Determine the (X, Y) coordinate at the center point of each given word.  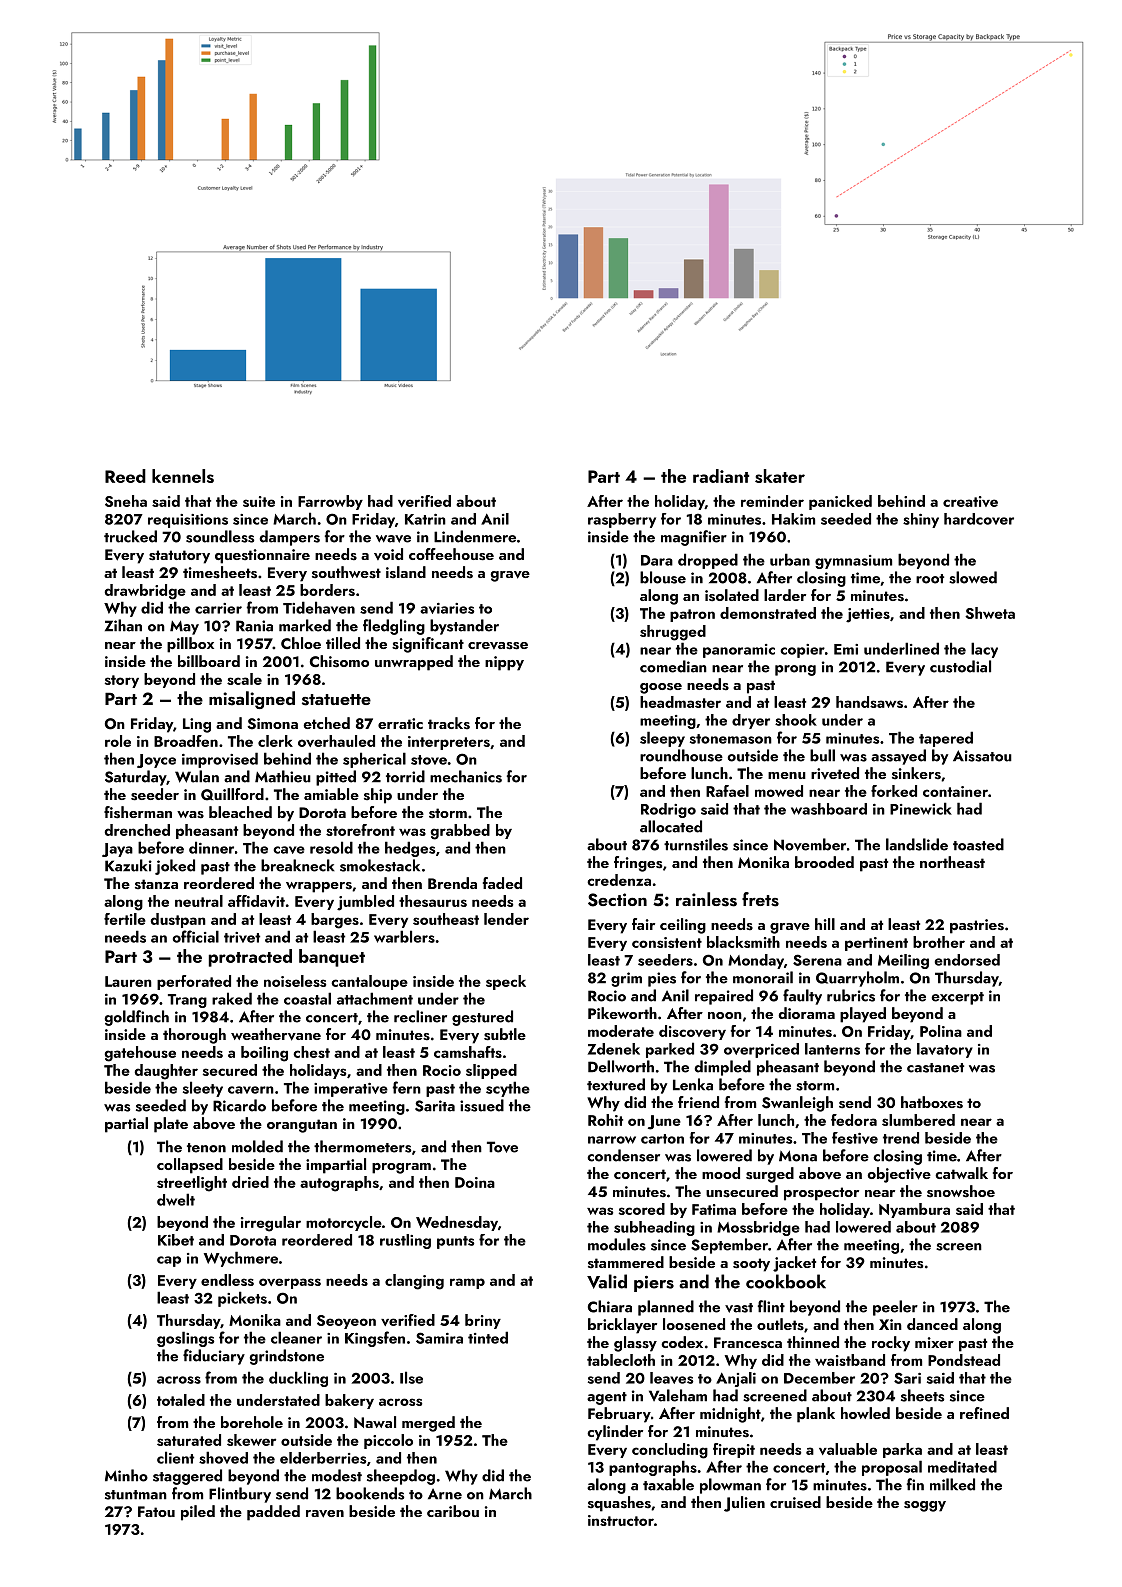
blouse (663, 577)
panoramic (739, 651)
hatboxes (932, 1102)
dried (250, 1182)
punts (455, 1242)
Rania (254, 626)
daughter (166, 1072)
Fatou (156, 1511)
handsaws (869, 702)
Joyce (156, 761)
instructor (621, 1520)
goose (661, 688)
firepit (734, 1450)
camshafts (468, 1052)
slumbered (918, 1120)
